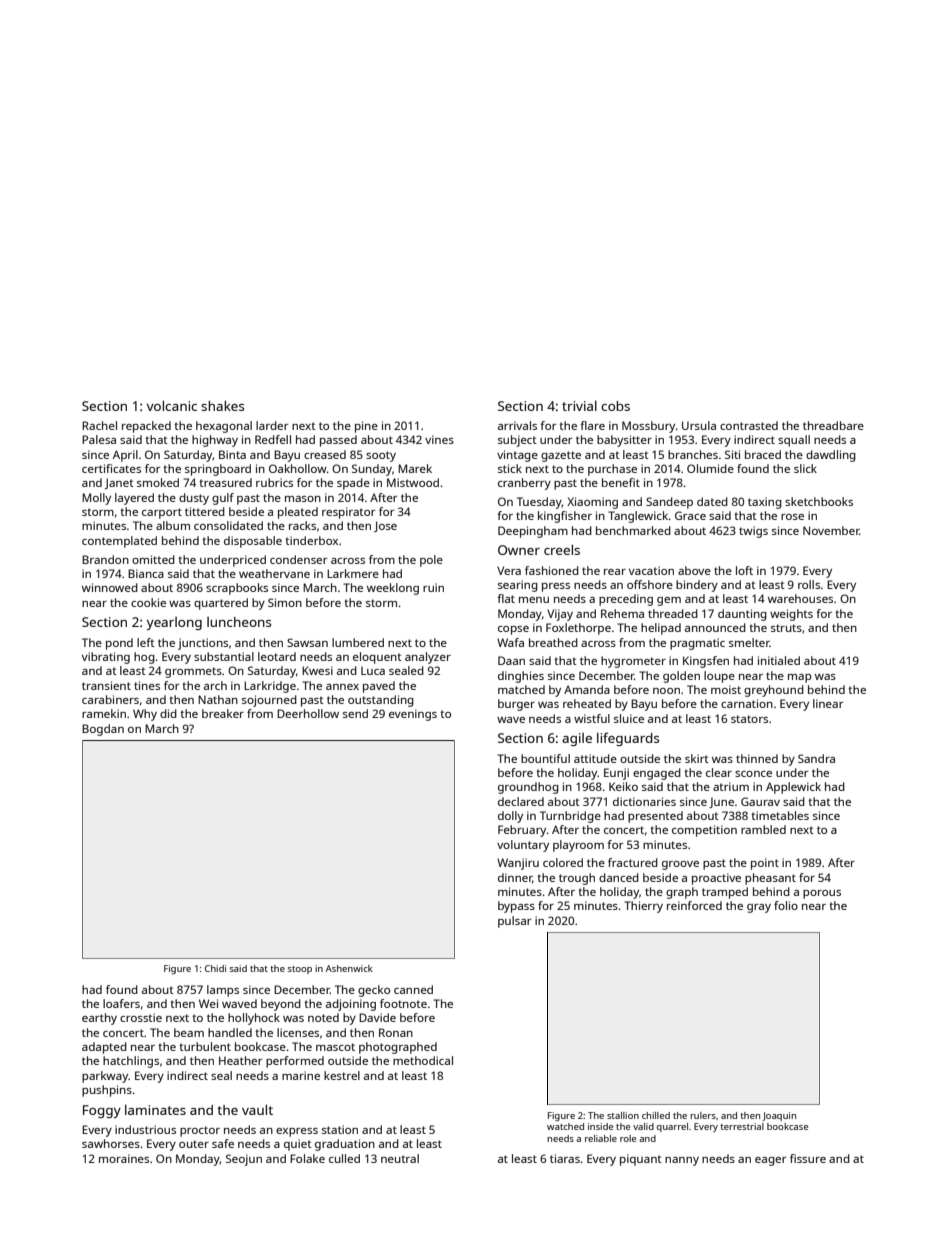 This screenshot has height=1233, width=952. What do you see at coordinates (155, 1109) in the screenshot?
I see `laminates` at bounding box center [155, 1109].
